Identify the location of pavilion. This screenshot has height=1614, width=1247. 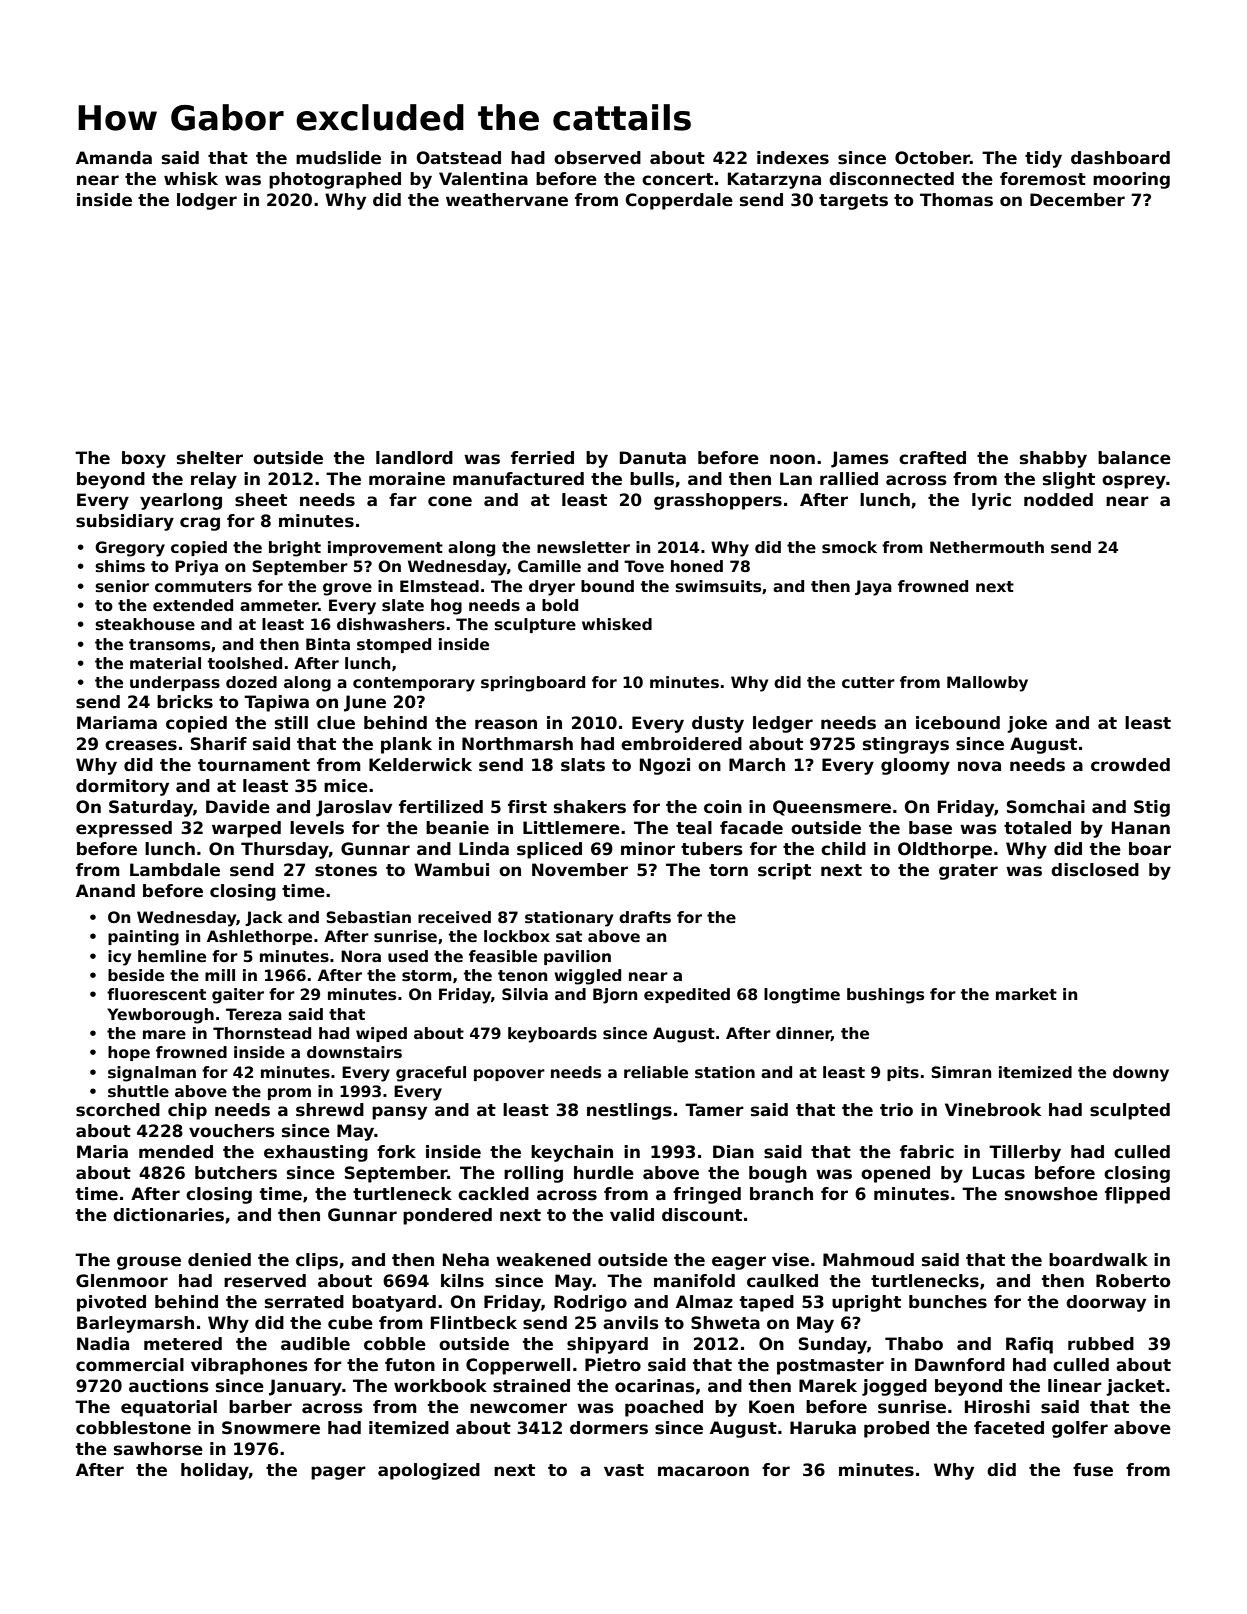
(577, 957).
